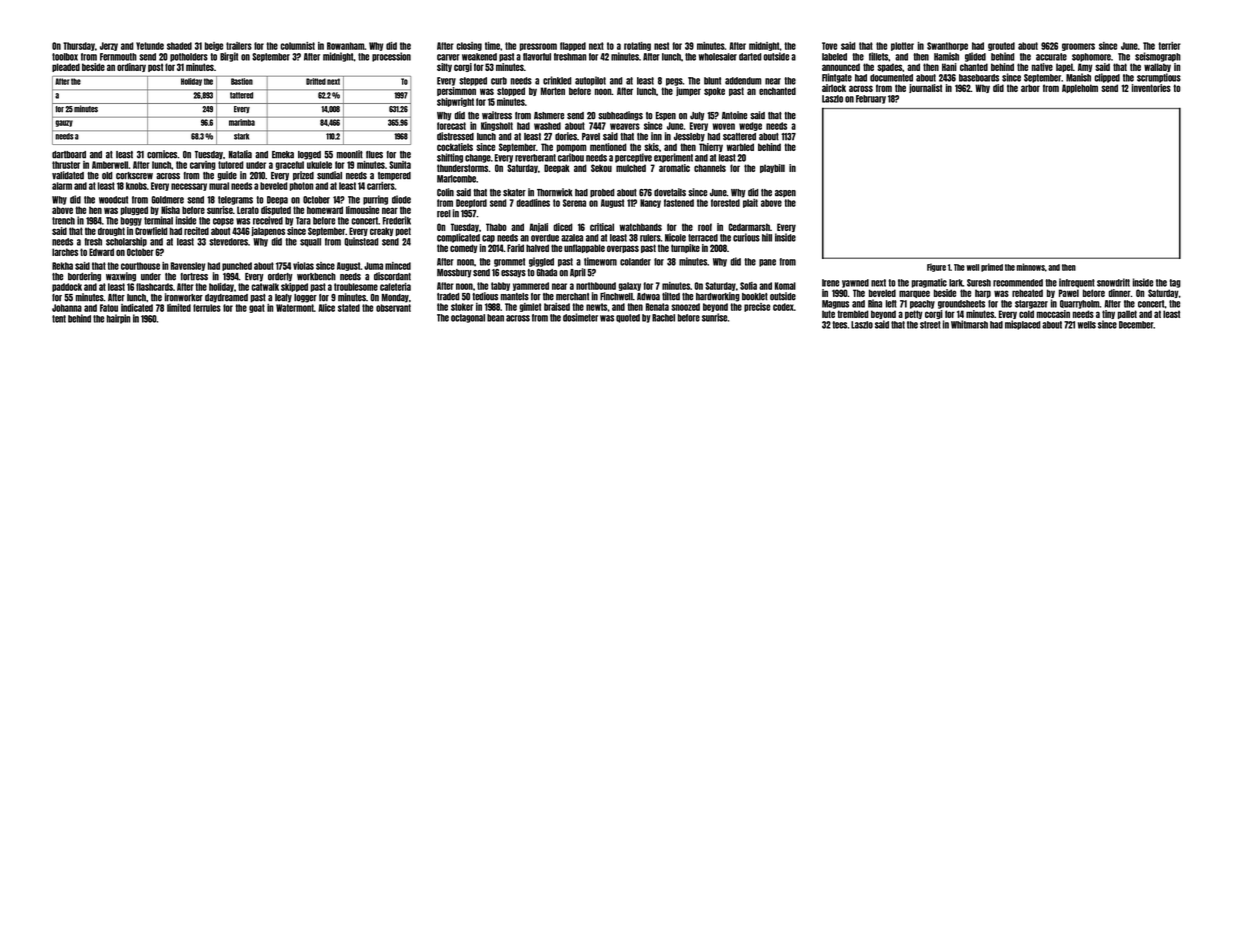 The width and height of the image is (1233, 952). What do you see at coordinates (349, 308) in the image?
I see `stated` at bounding box center [349, 308].
